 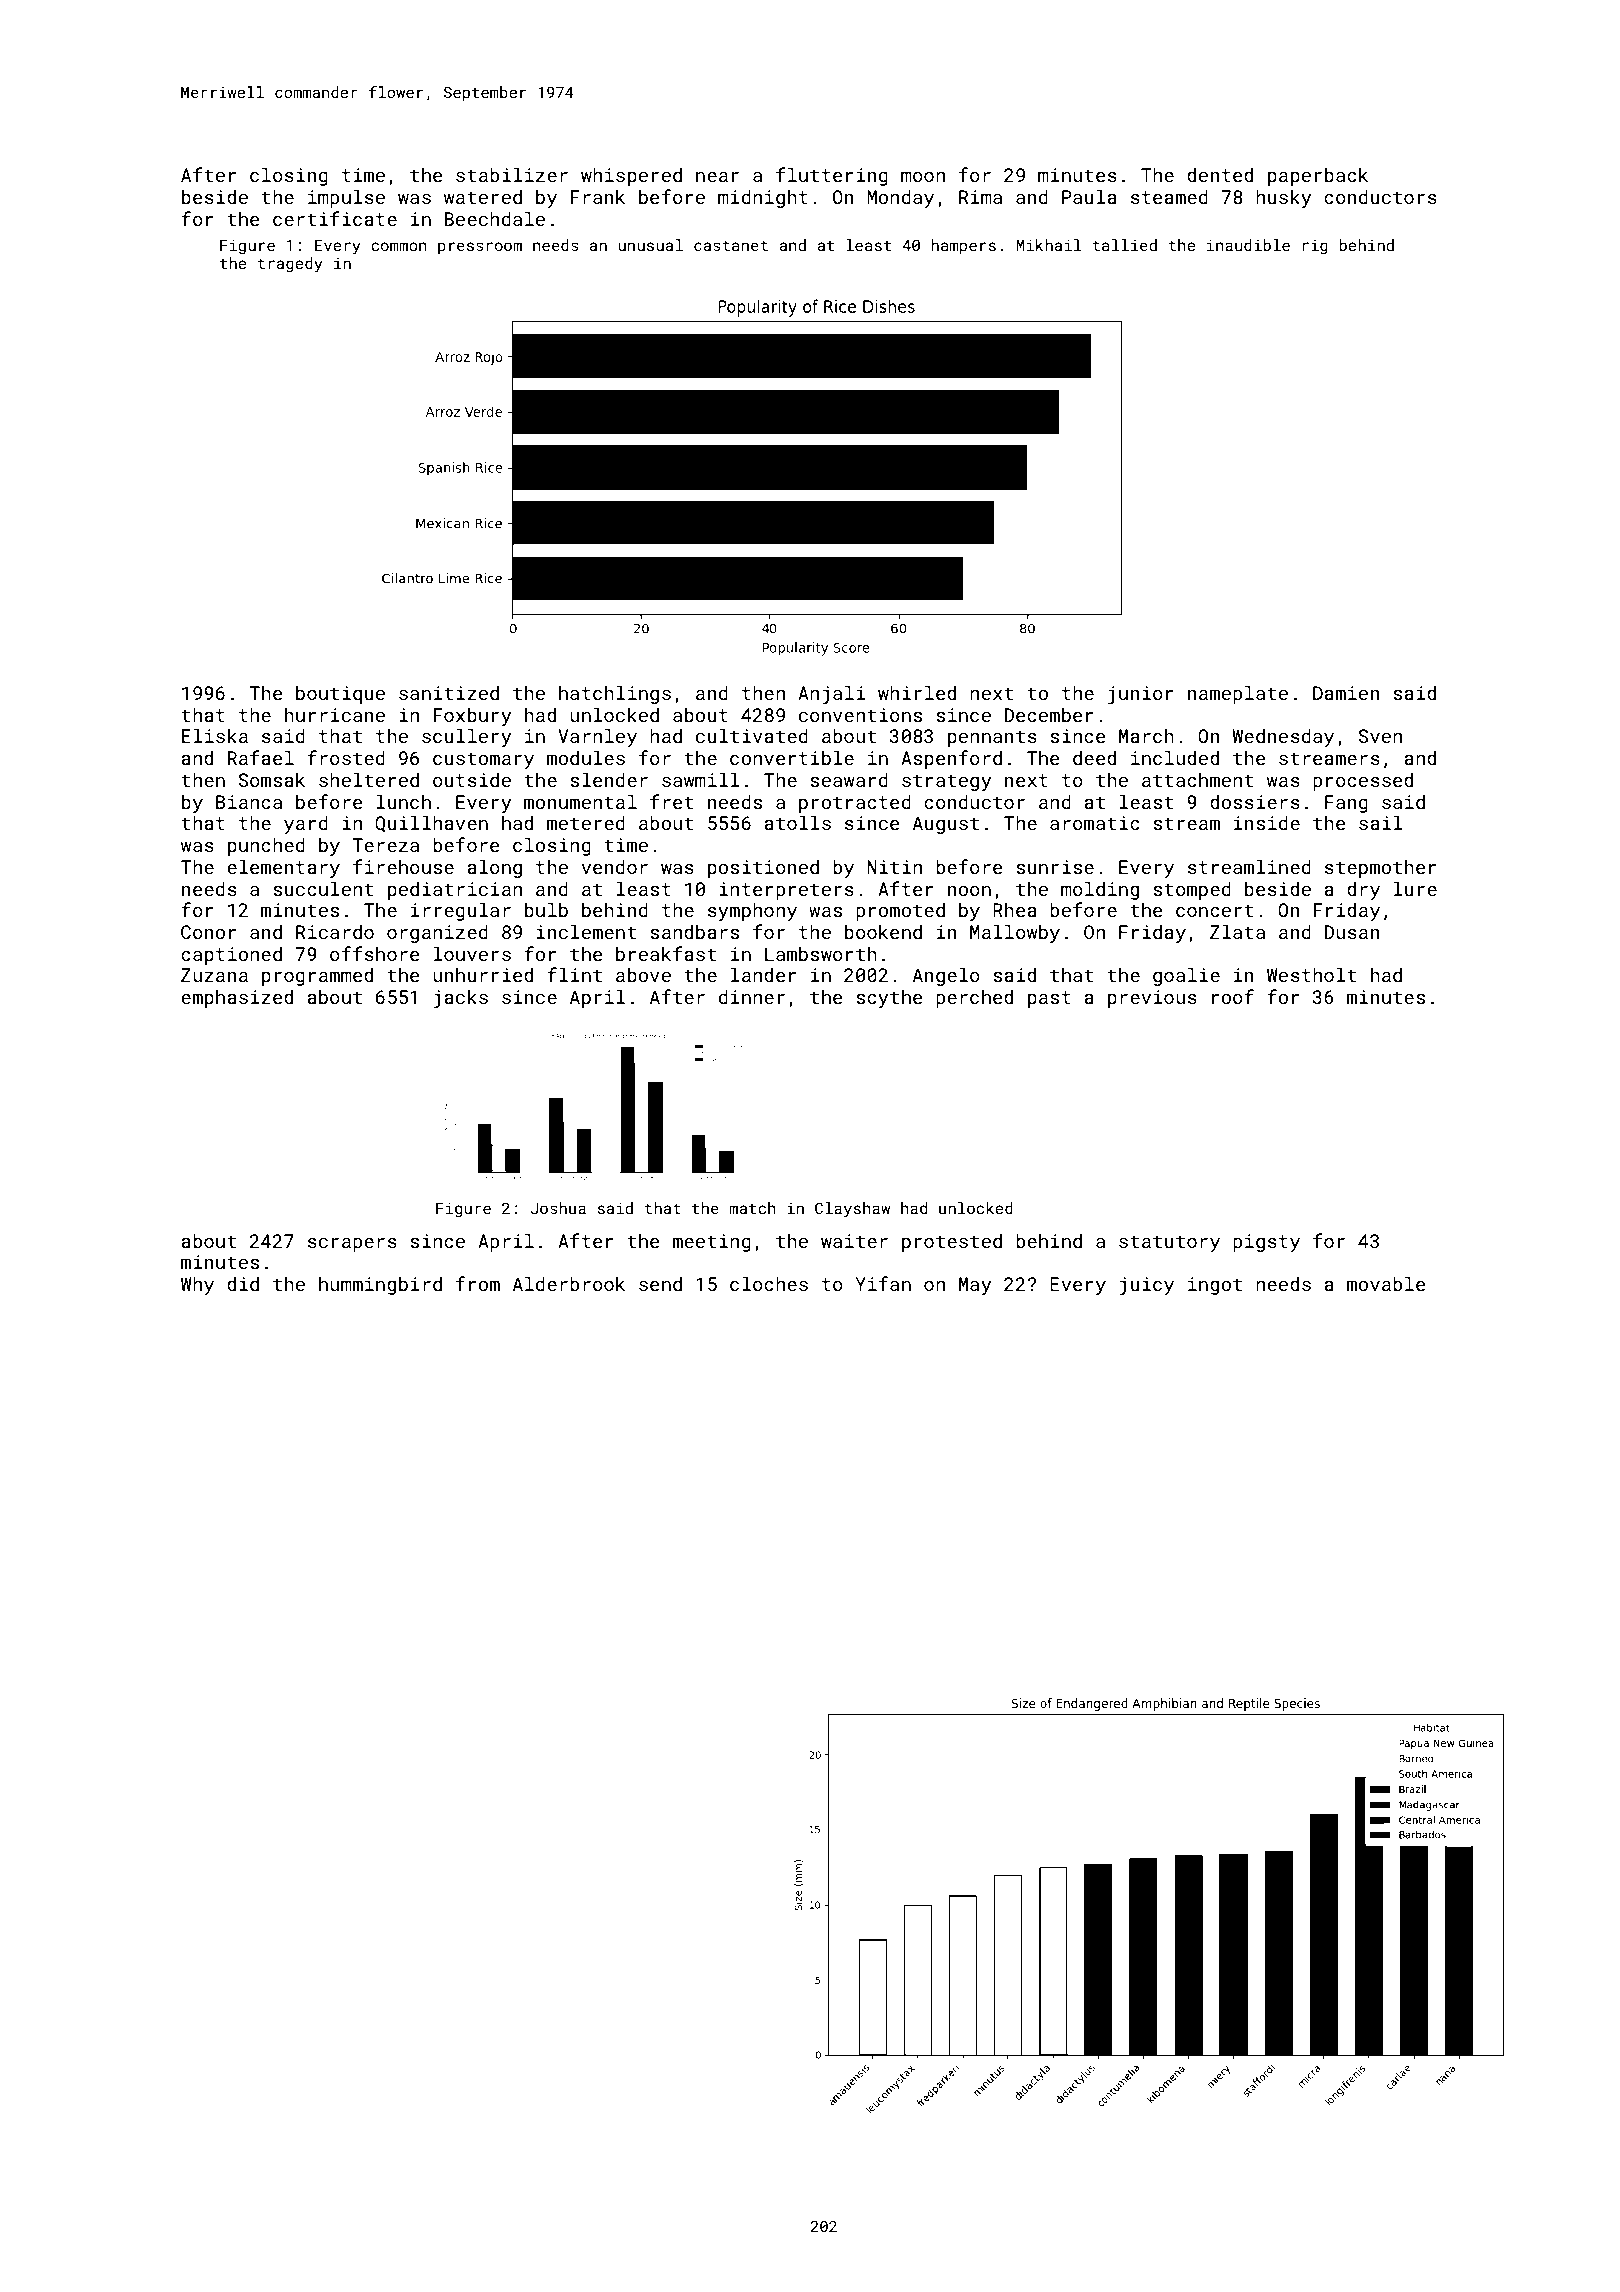 I want to click on tragedy, so click(x=290, y=265).
